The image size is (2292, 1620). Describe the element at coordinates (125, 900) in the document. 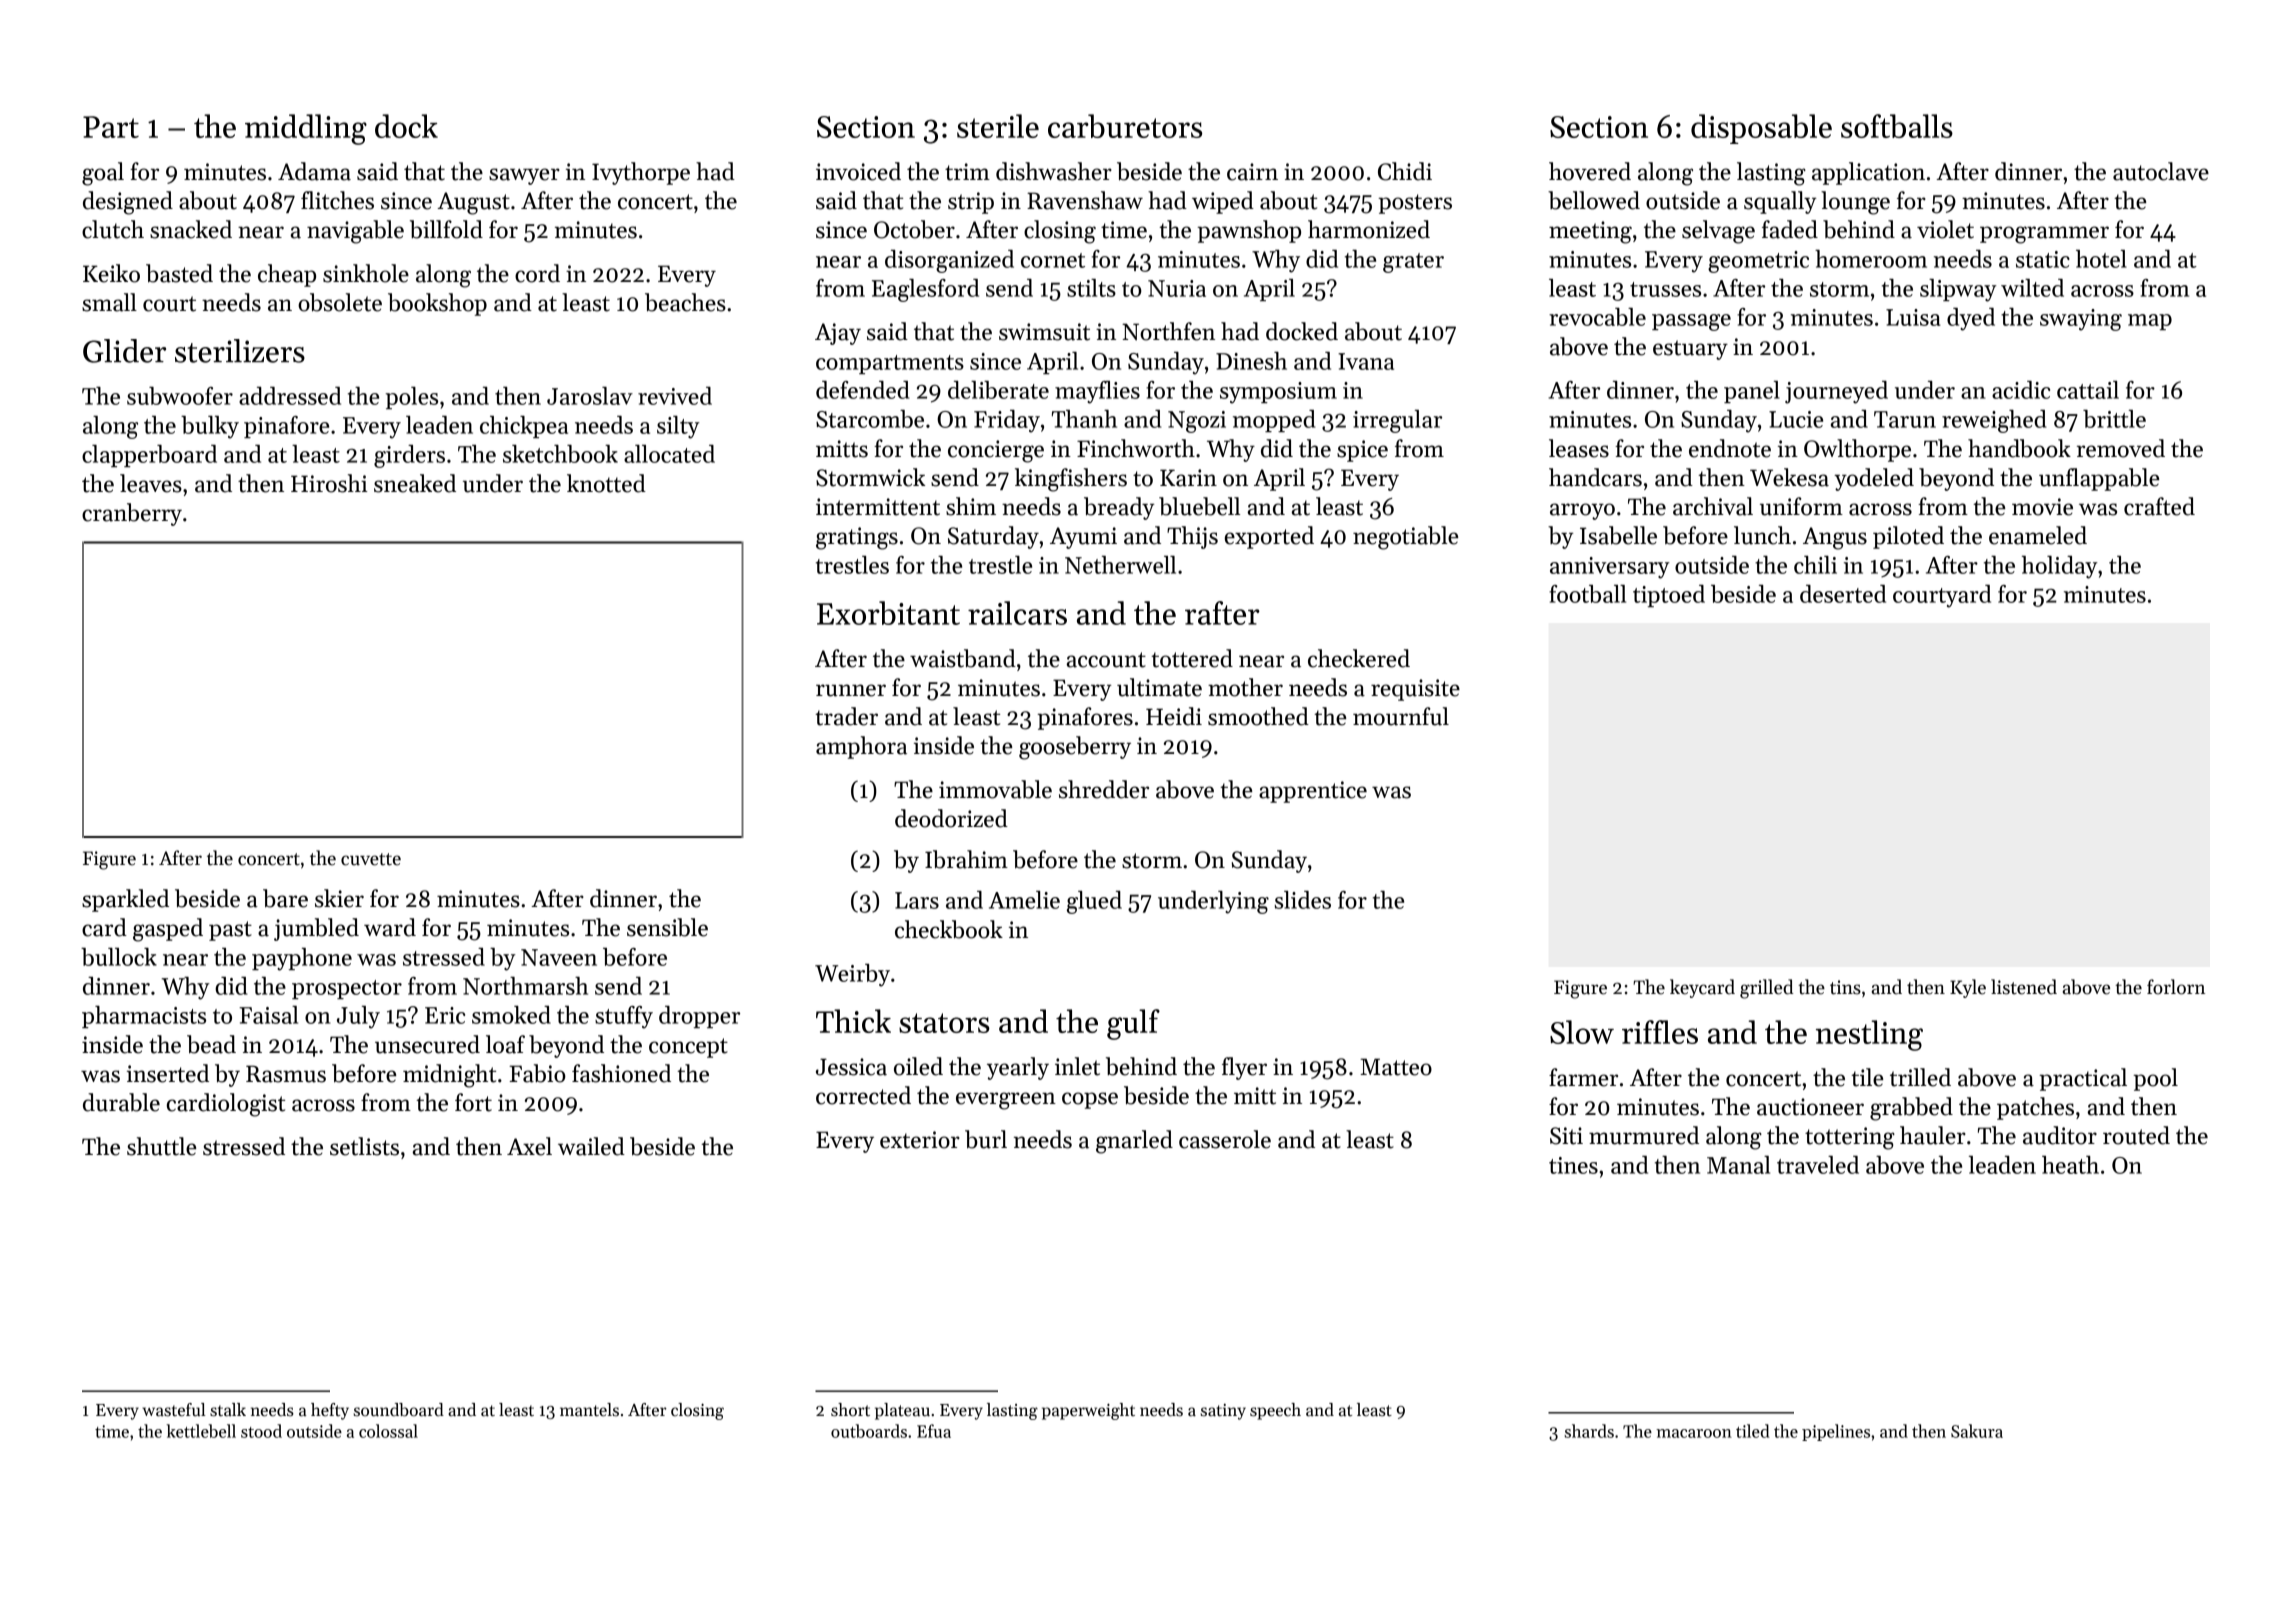

I see `sparkled` at that location.
